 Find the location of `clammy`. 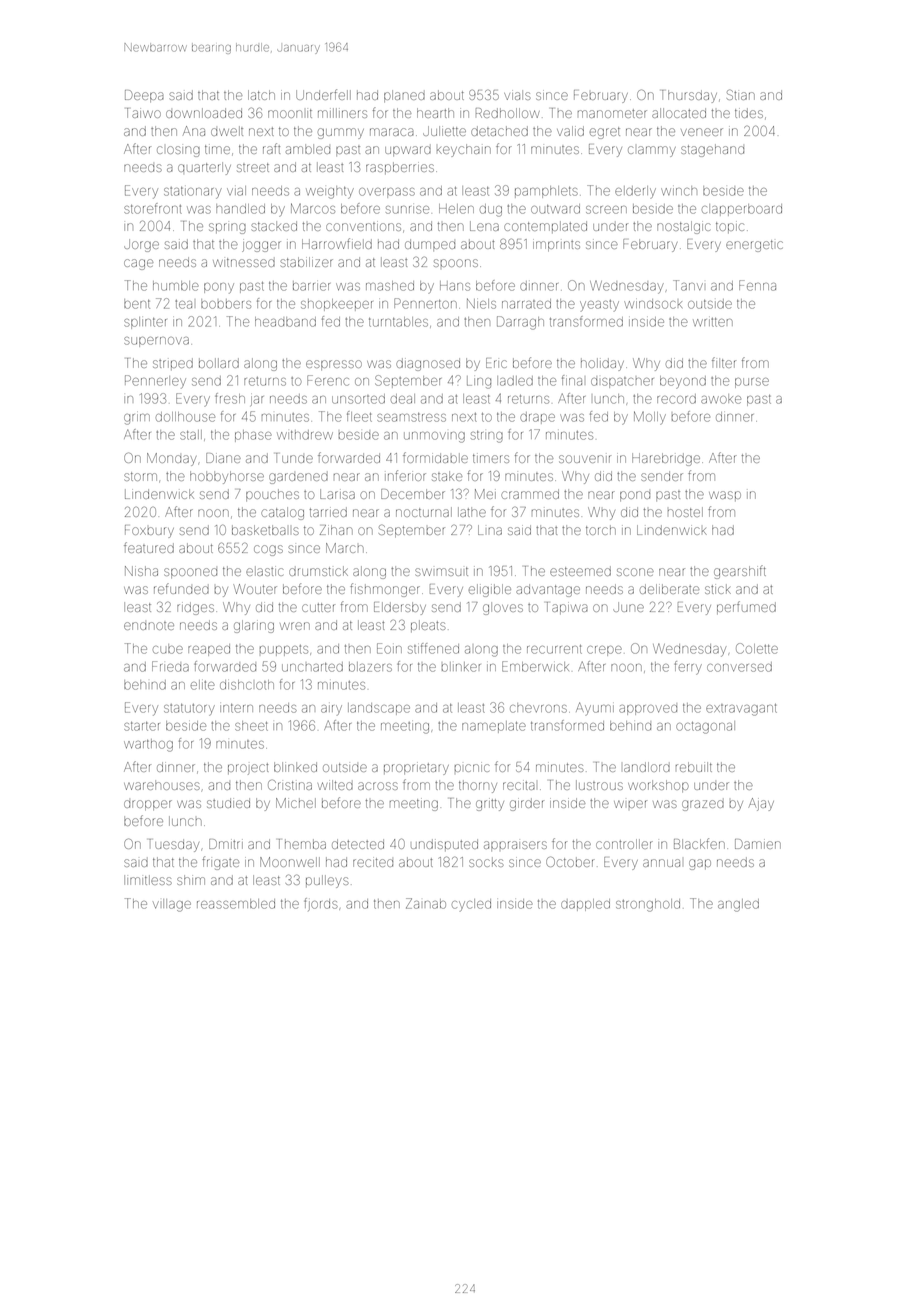

clammy is located at coordinates (652, 151).
